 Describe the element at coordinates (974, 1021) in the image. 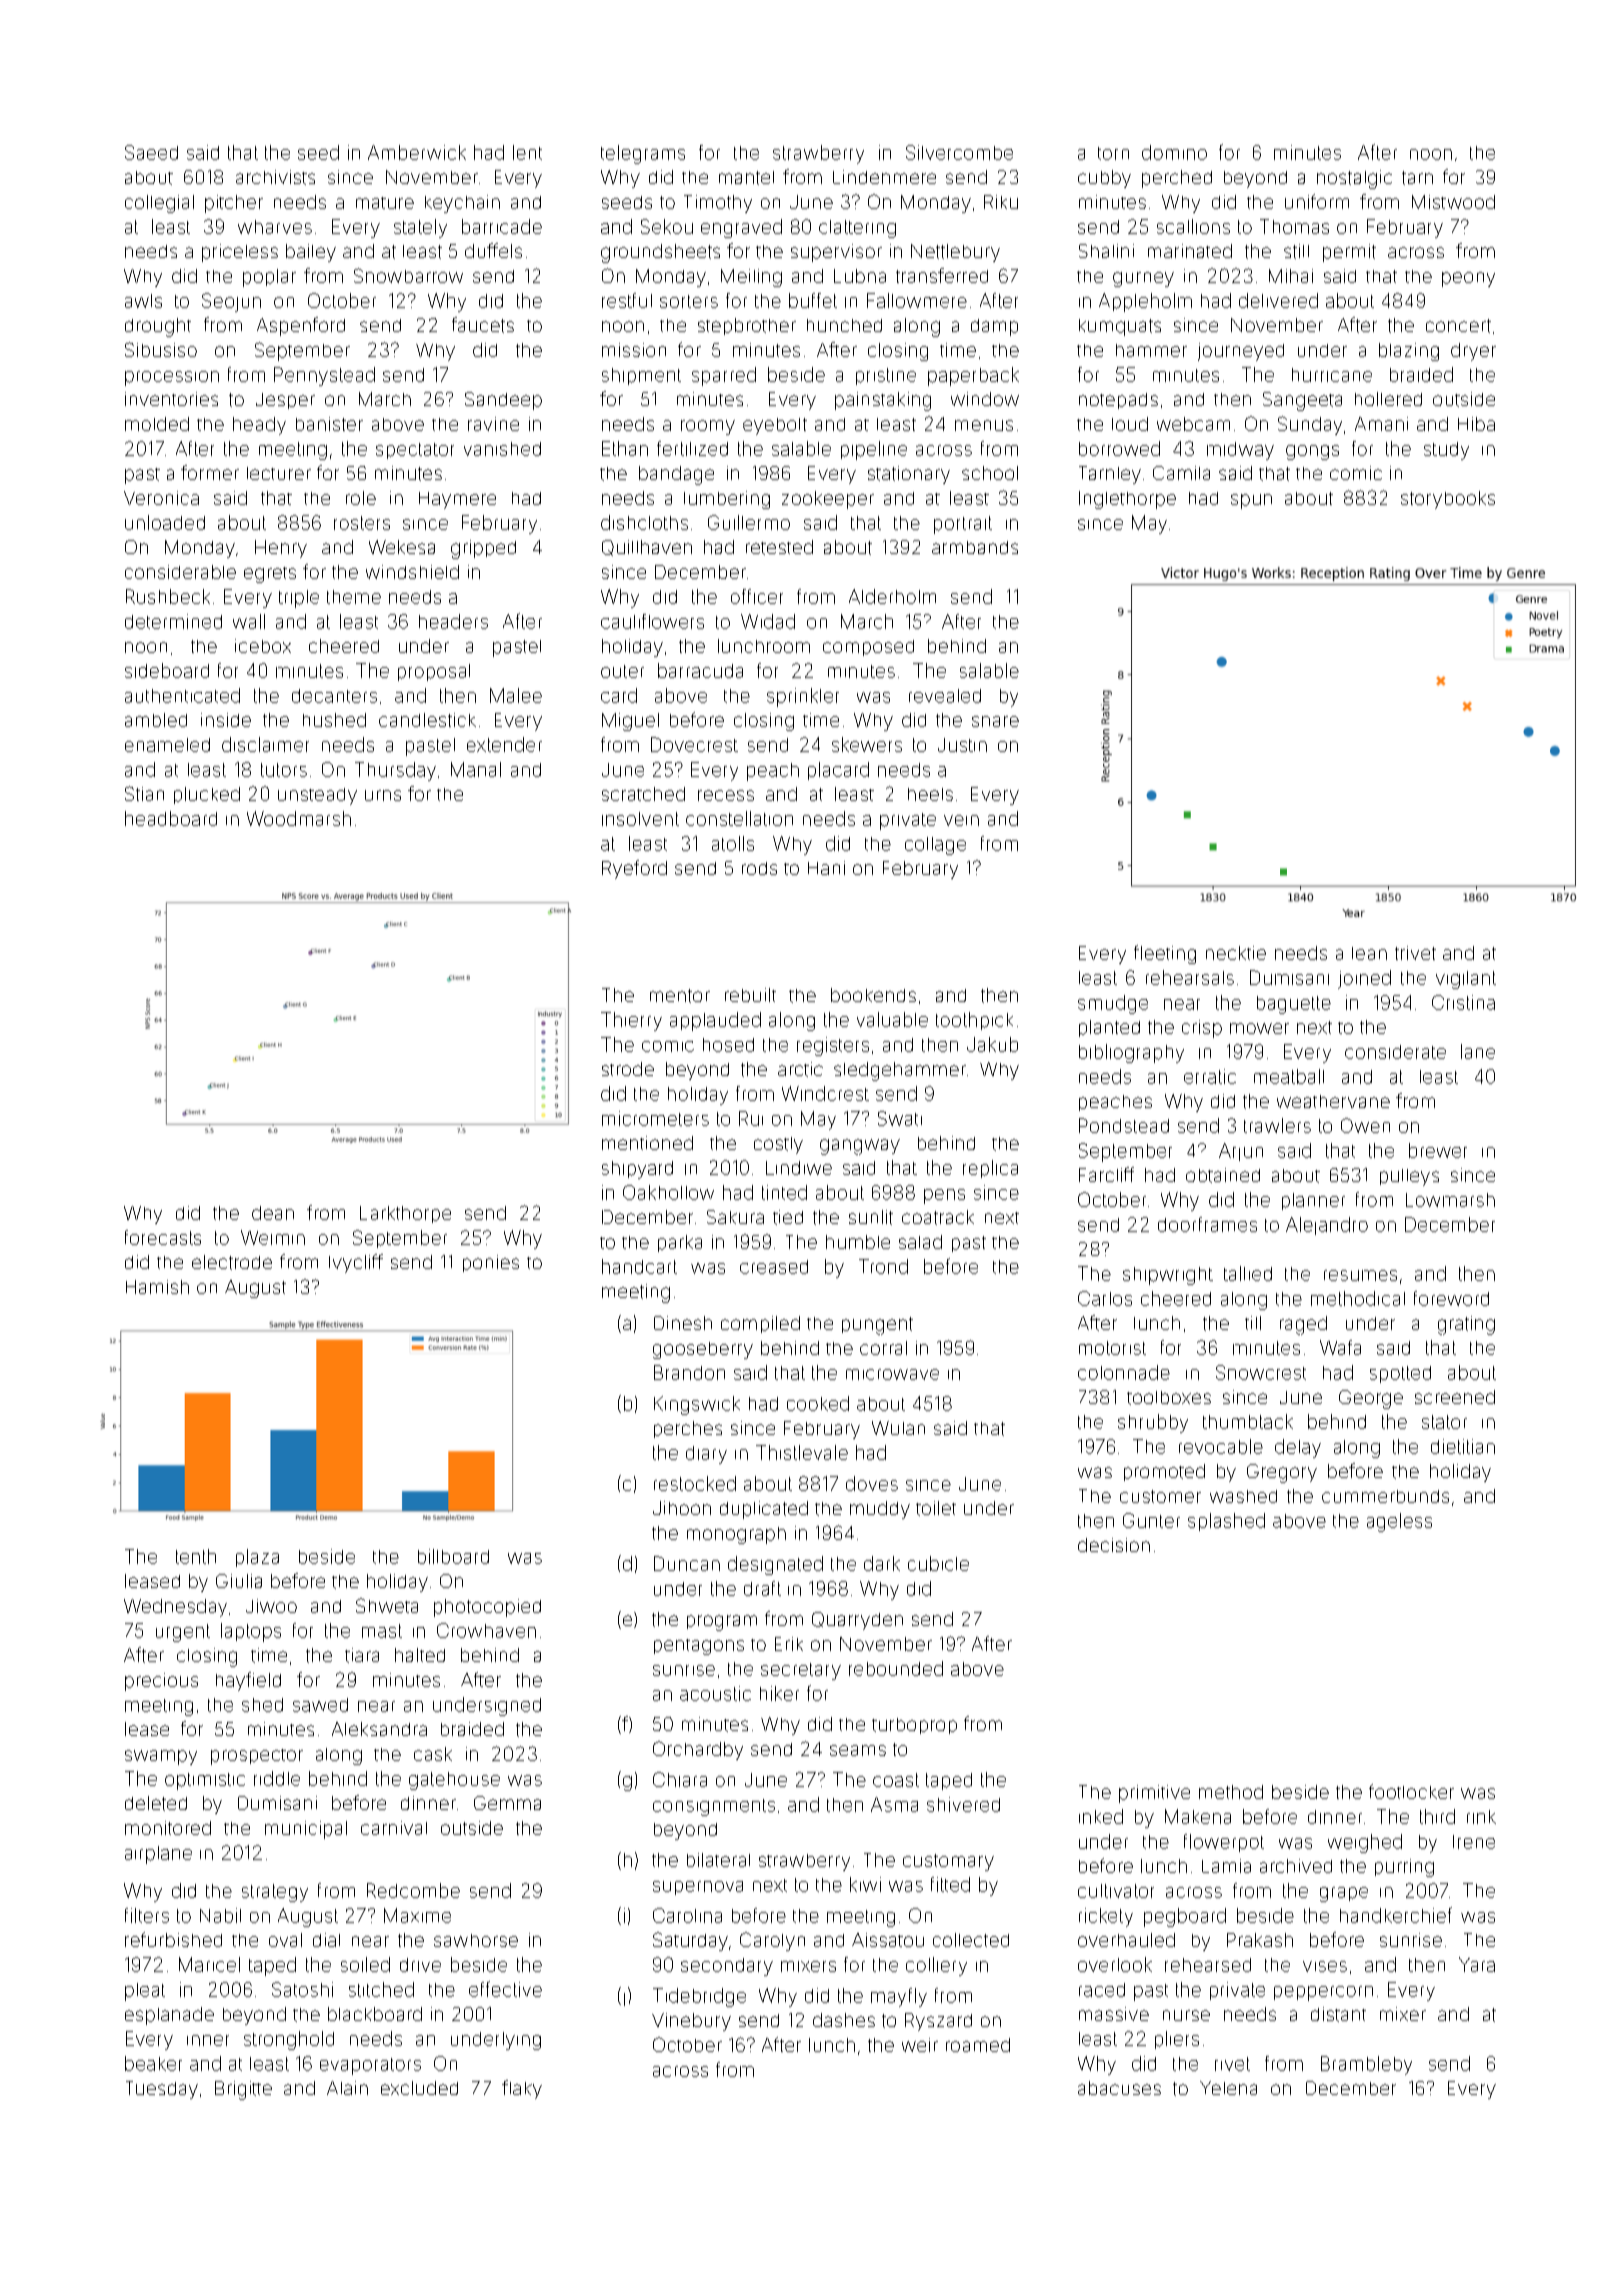

I see `toothpick` at that location.
